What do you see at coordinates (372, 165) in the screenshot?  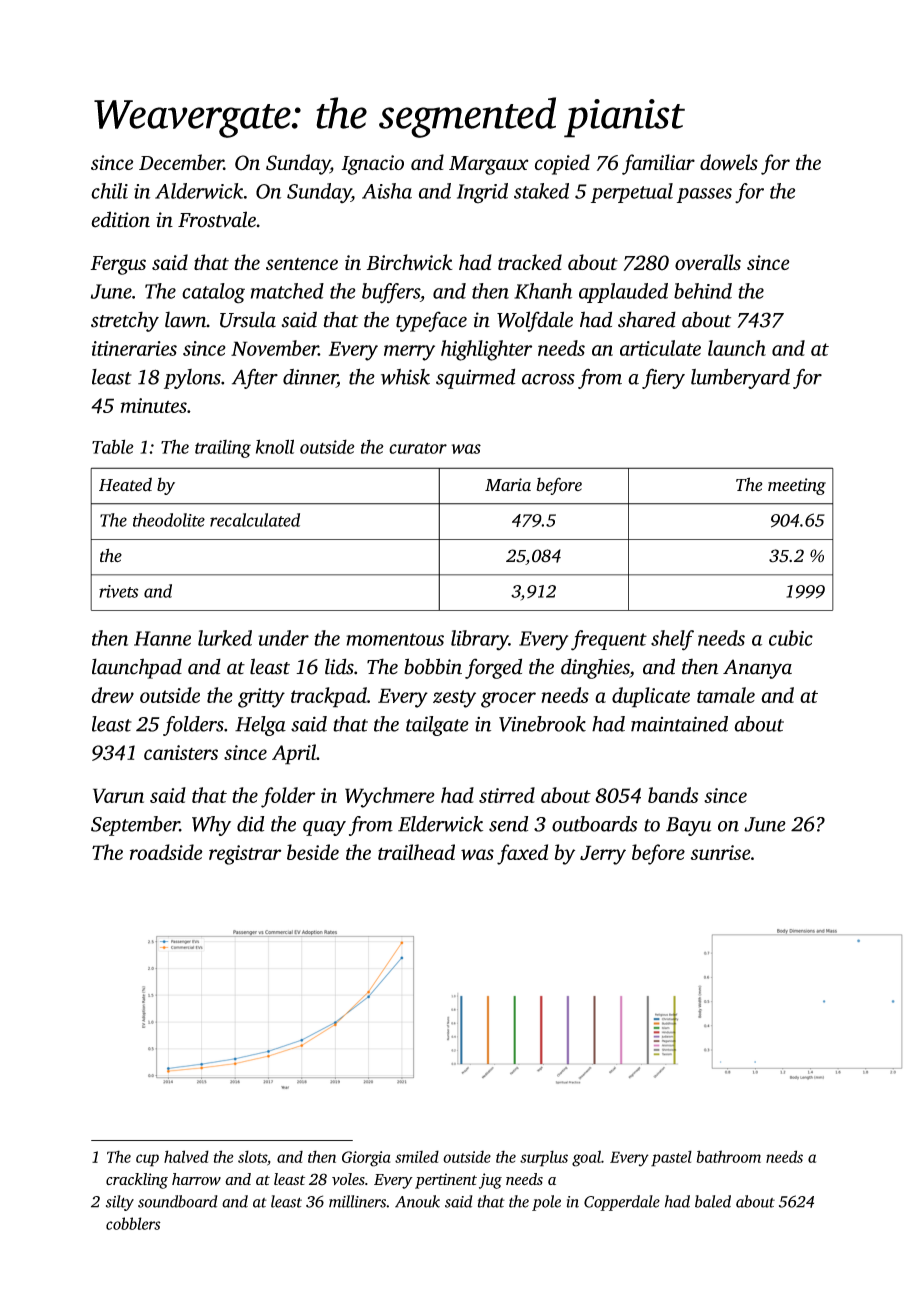 I see `Ignacio` at bounding box center [372, 165].
